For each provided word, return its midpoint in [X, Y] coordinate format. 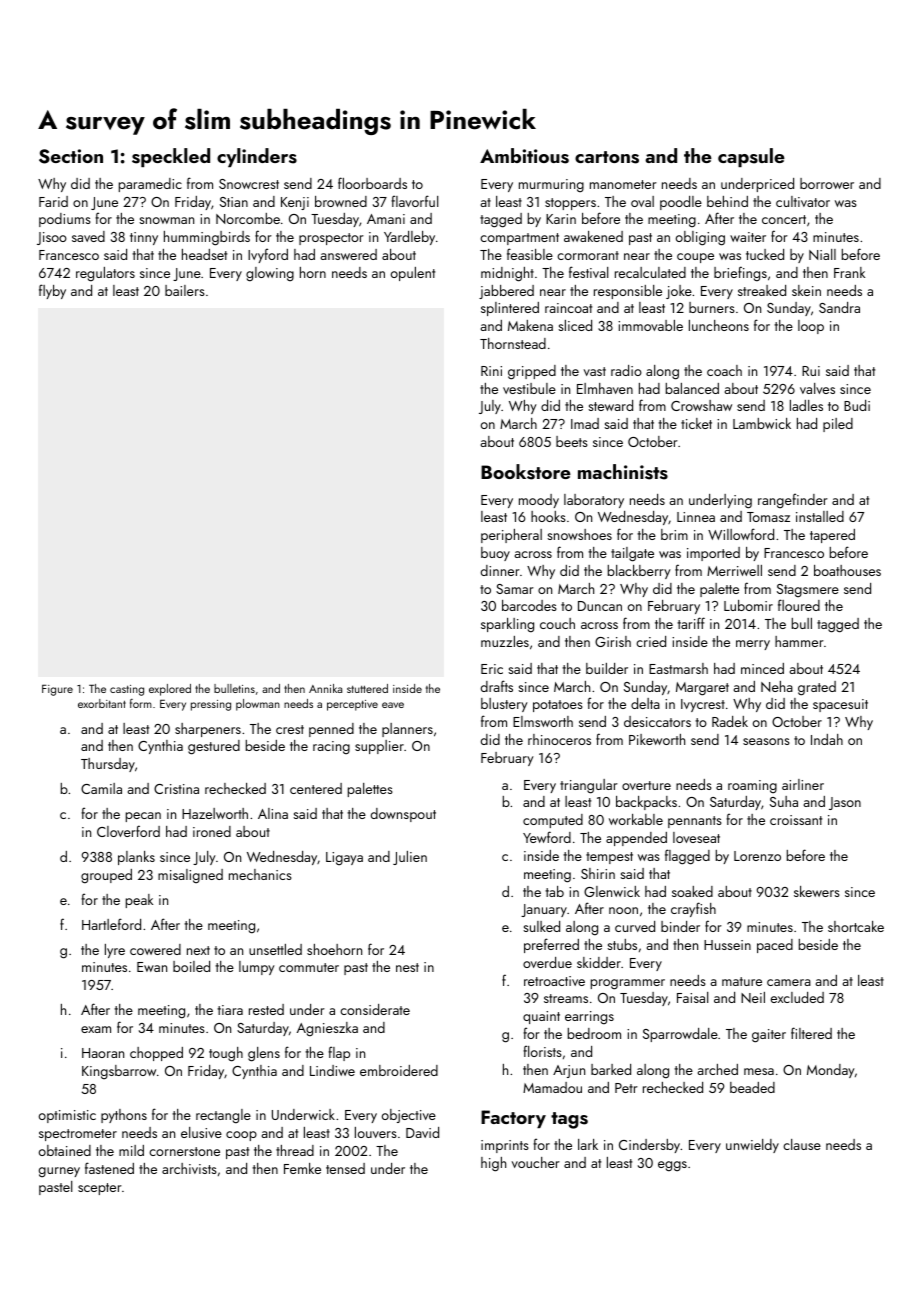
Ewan [152, 967]
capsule [751, 157]
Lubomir [748, 605]
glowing [270, 274]
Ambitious [524, 156]
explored [170, 690]
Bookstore [526, 472]
